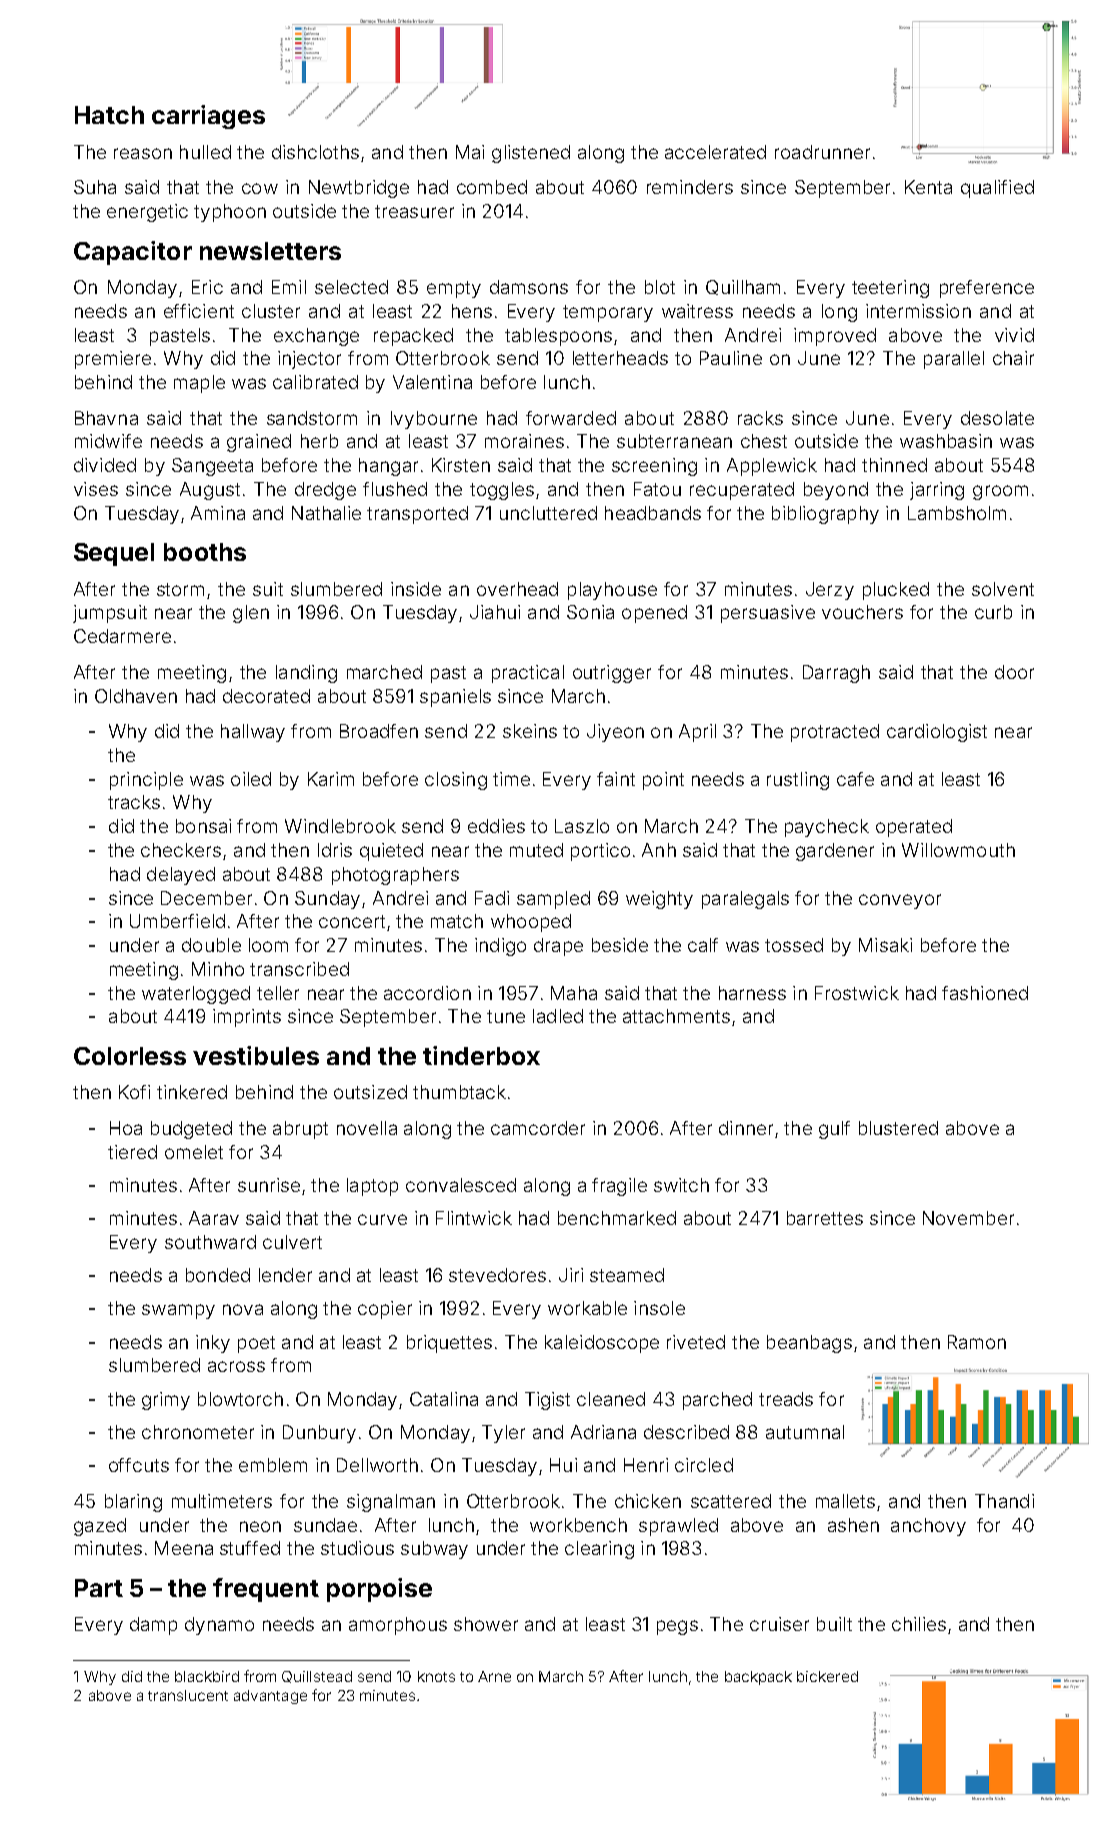 This screenshot has height=1825, width=1108. I want to click on Mai, so click(470, 152).
